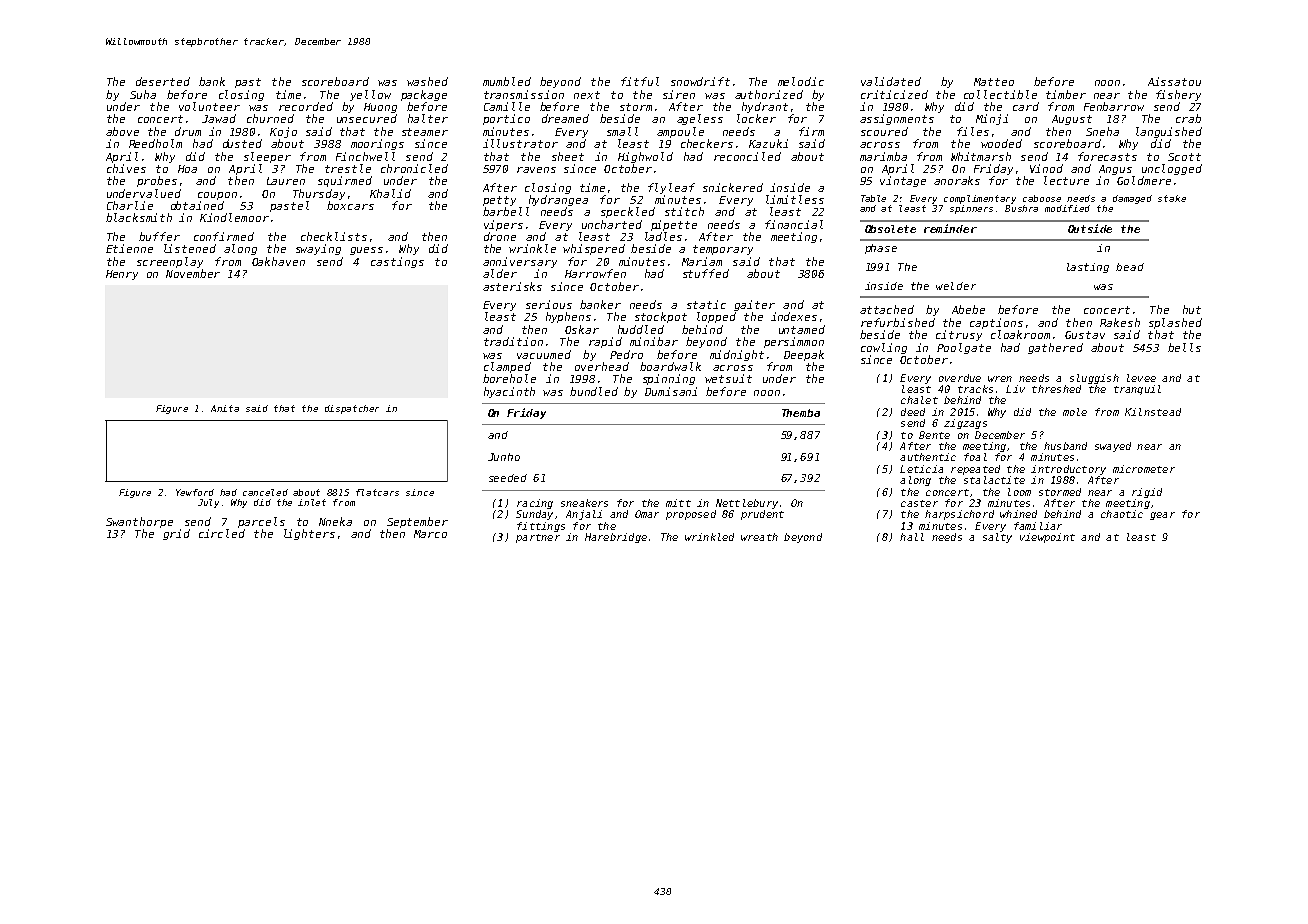 The width and height of the screenshot is (1308, 924). Describe the element at coordinates (549, 304) in the screenshot. I see `serious` at that location.
